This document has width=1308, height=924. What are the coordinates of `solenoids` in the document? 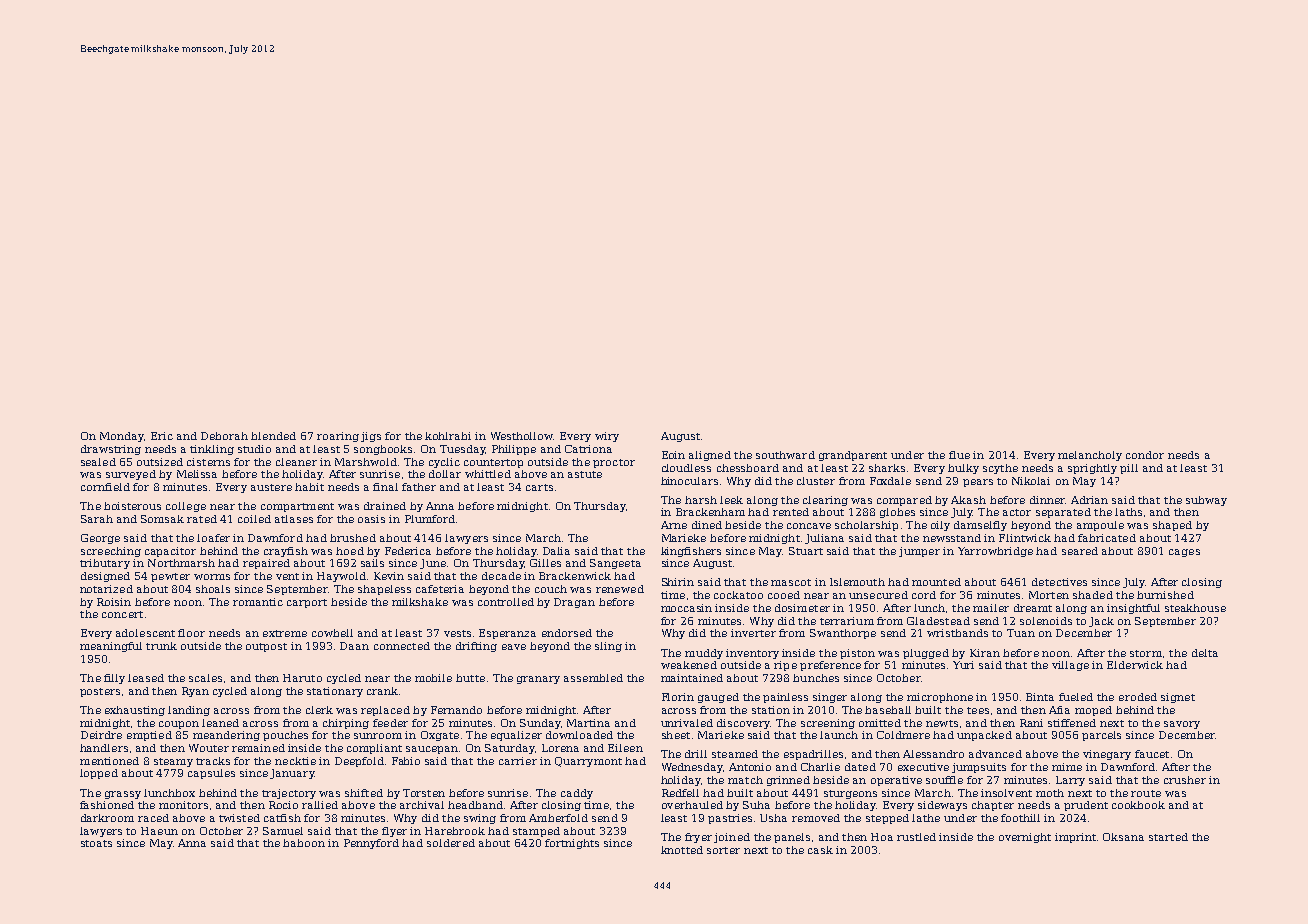 It's located at (1046, 621).
